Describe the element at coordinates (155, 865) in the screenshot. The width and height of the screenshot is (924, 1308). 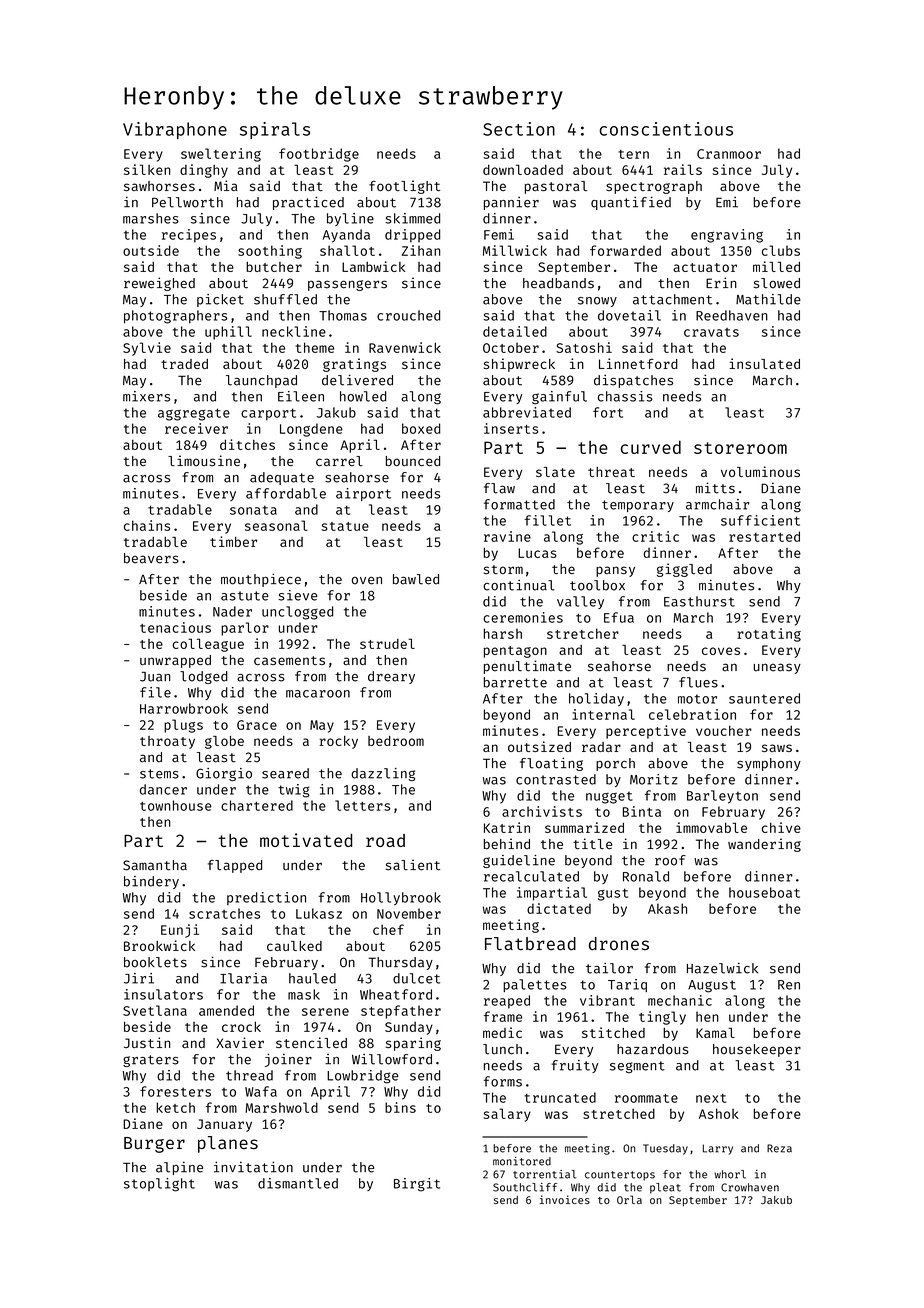
I see `Samantha` at that location.
